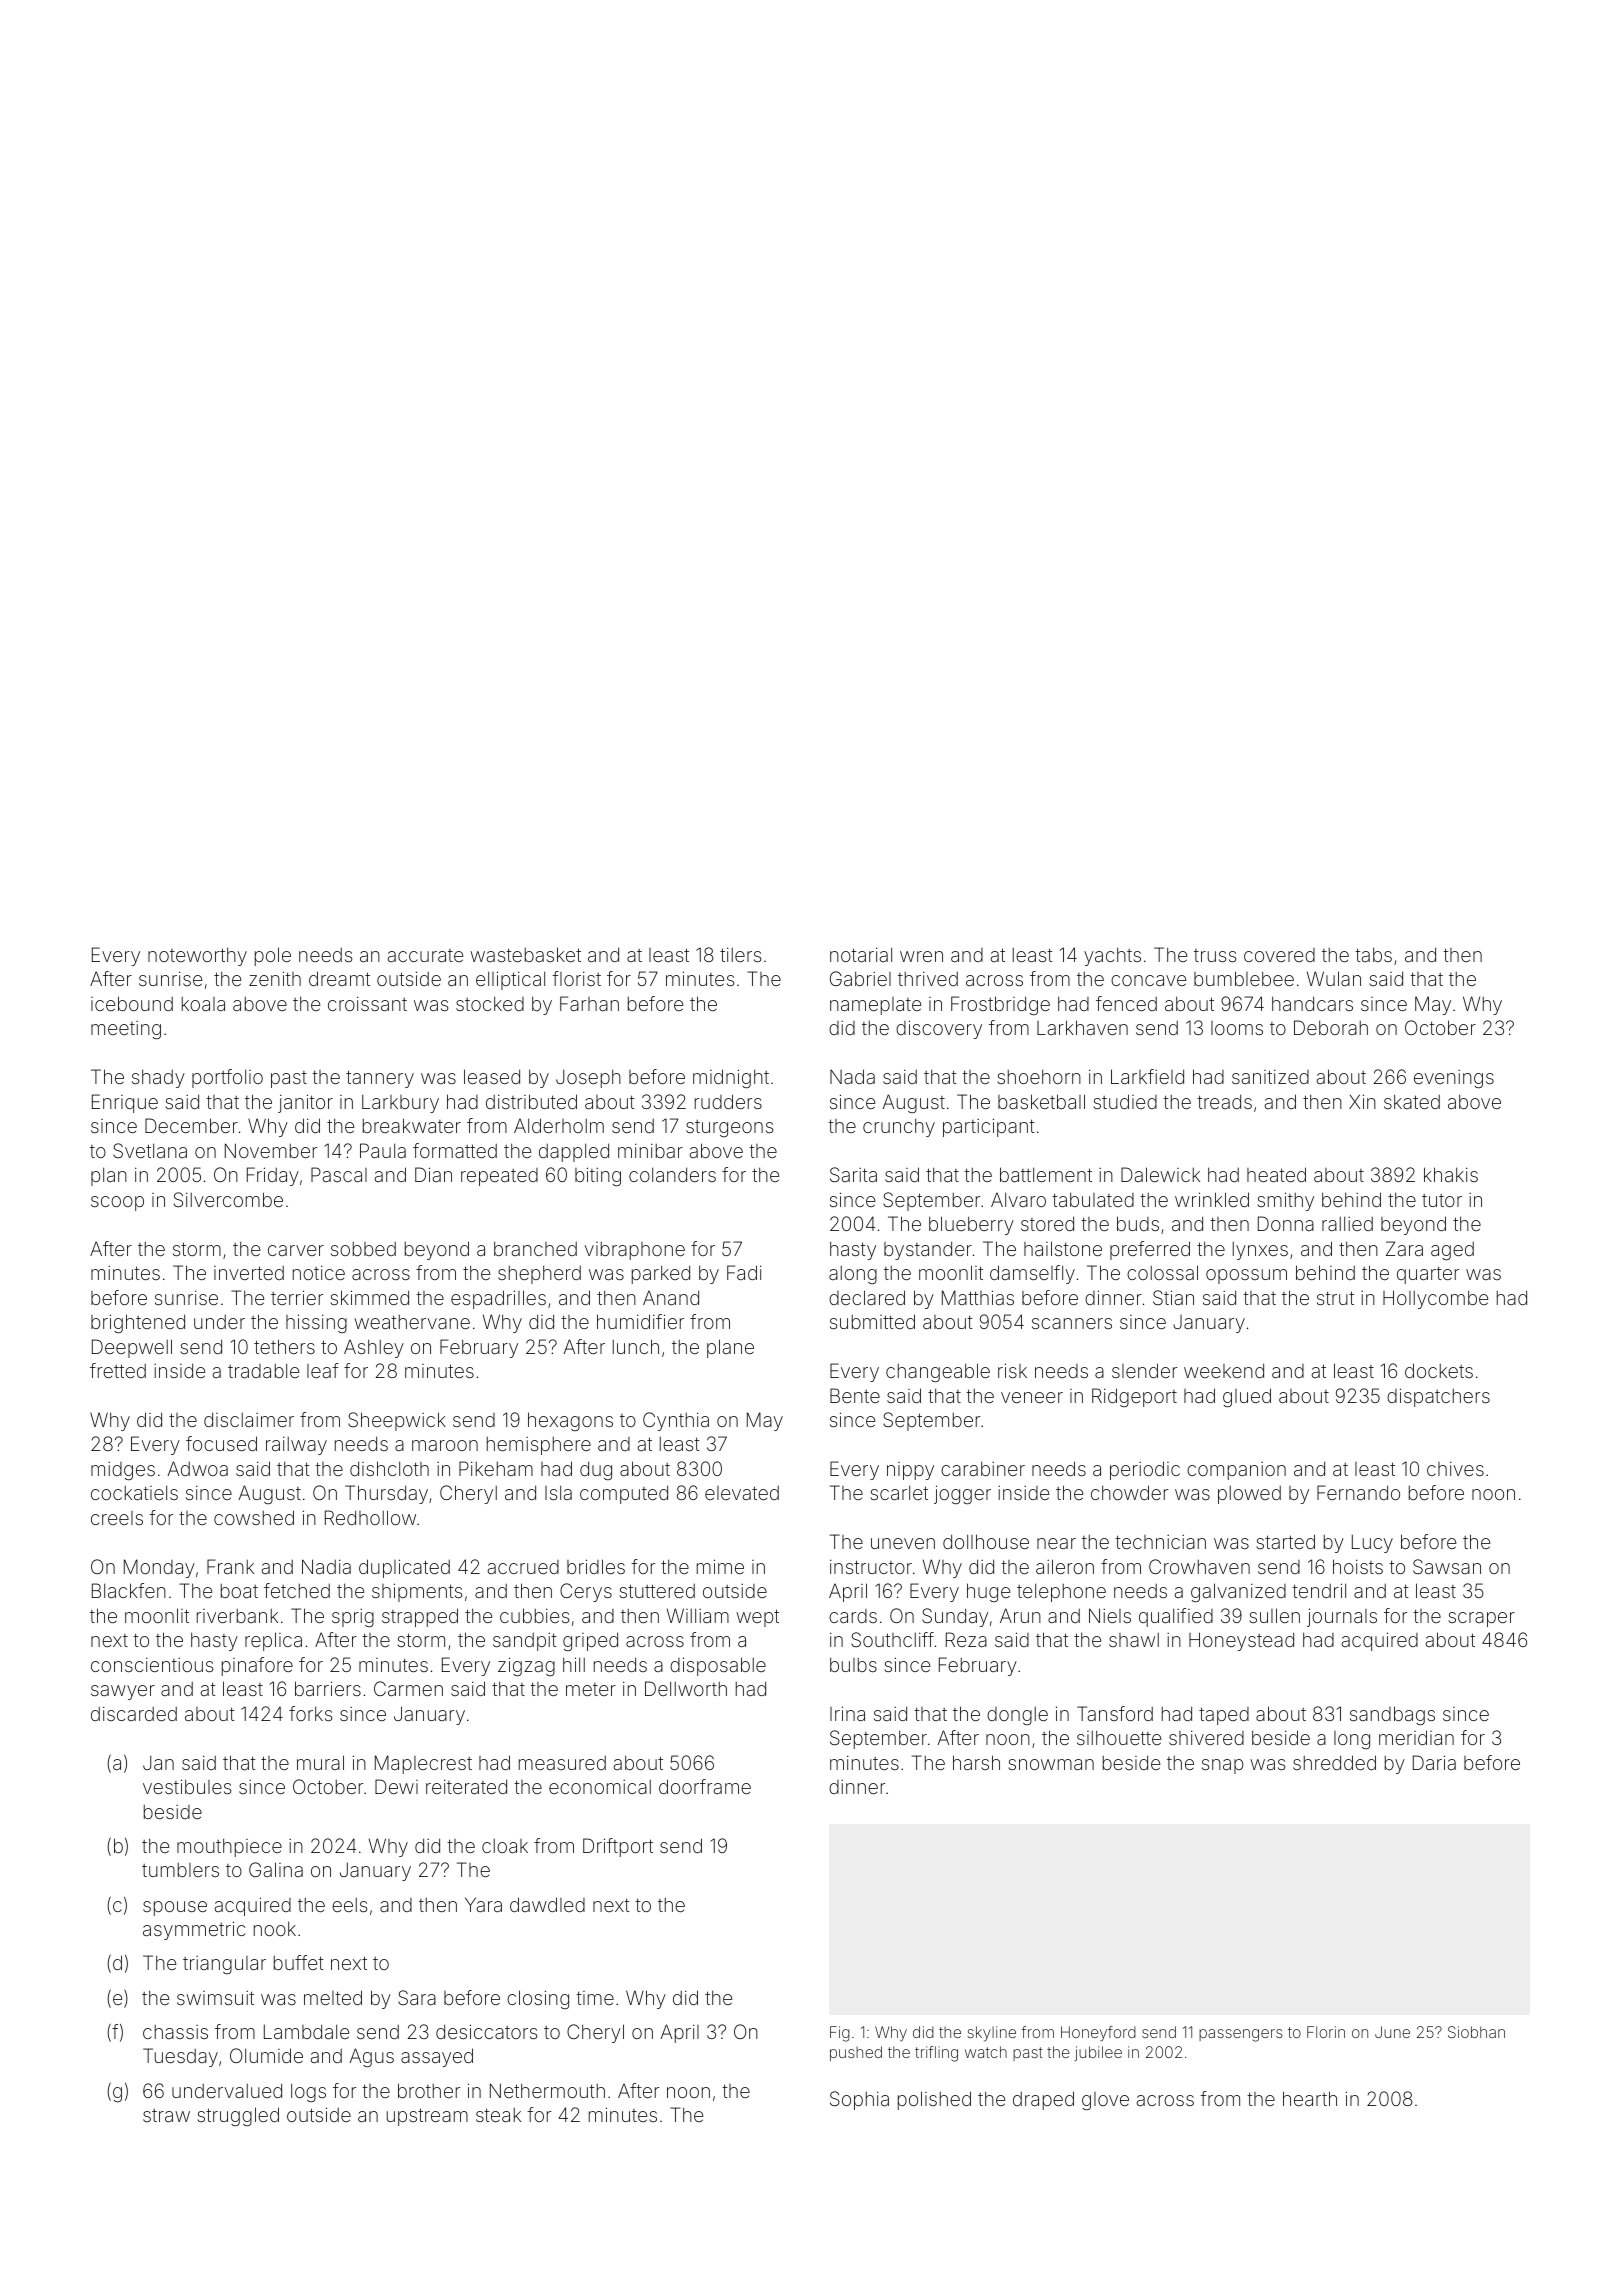 The height and width of the image is (2292, 1620). Describe the element at coordinates (367, 1003) in the image. I see `croissant` at that location.
